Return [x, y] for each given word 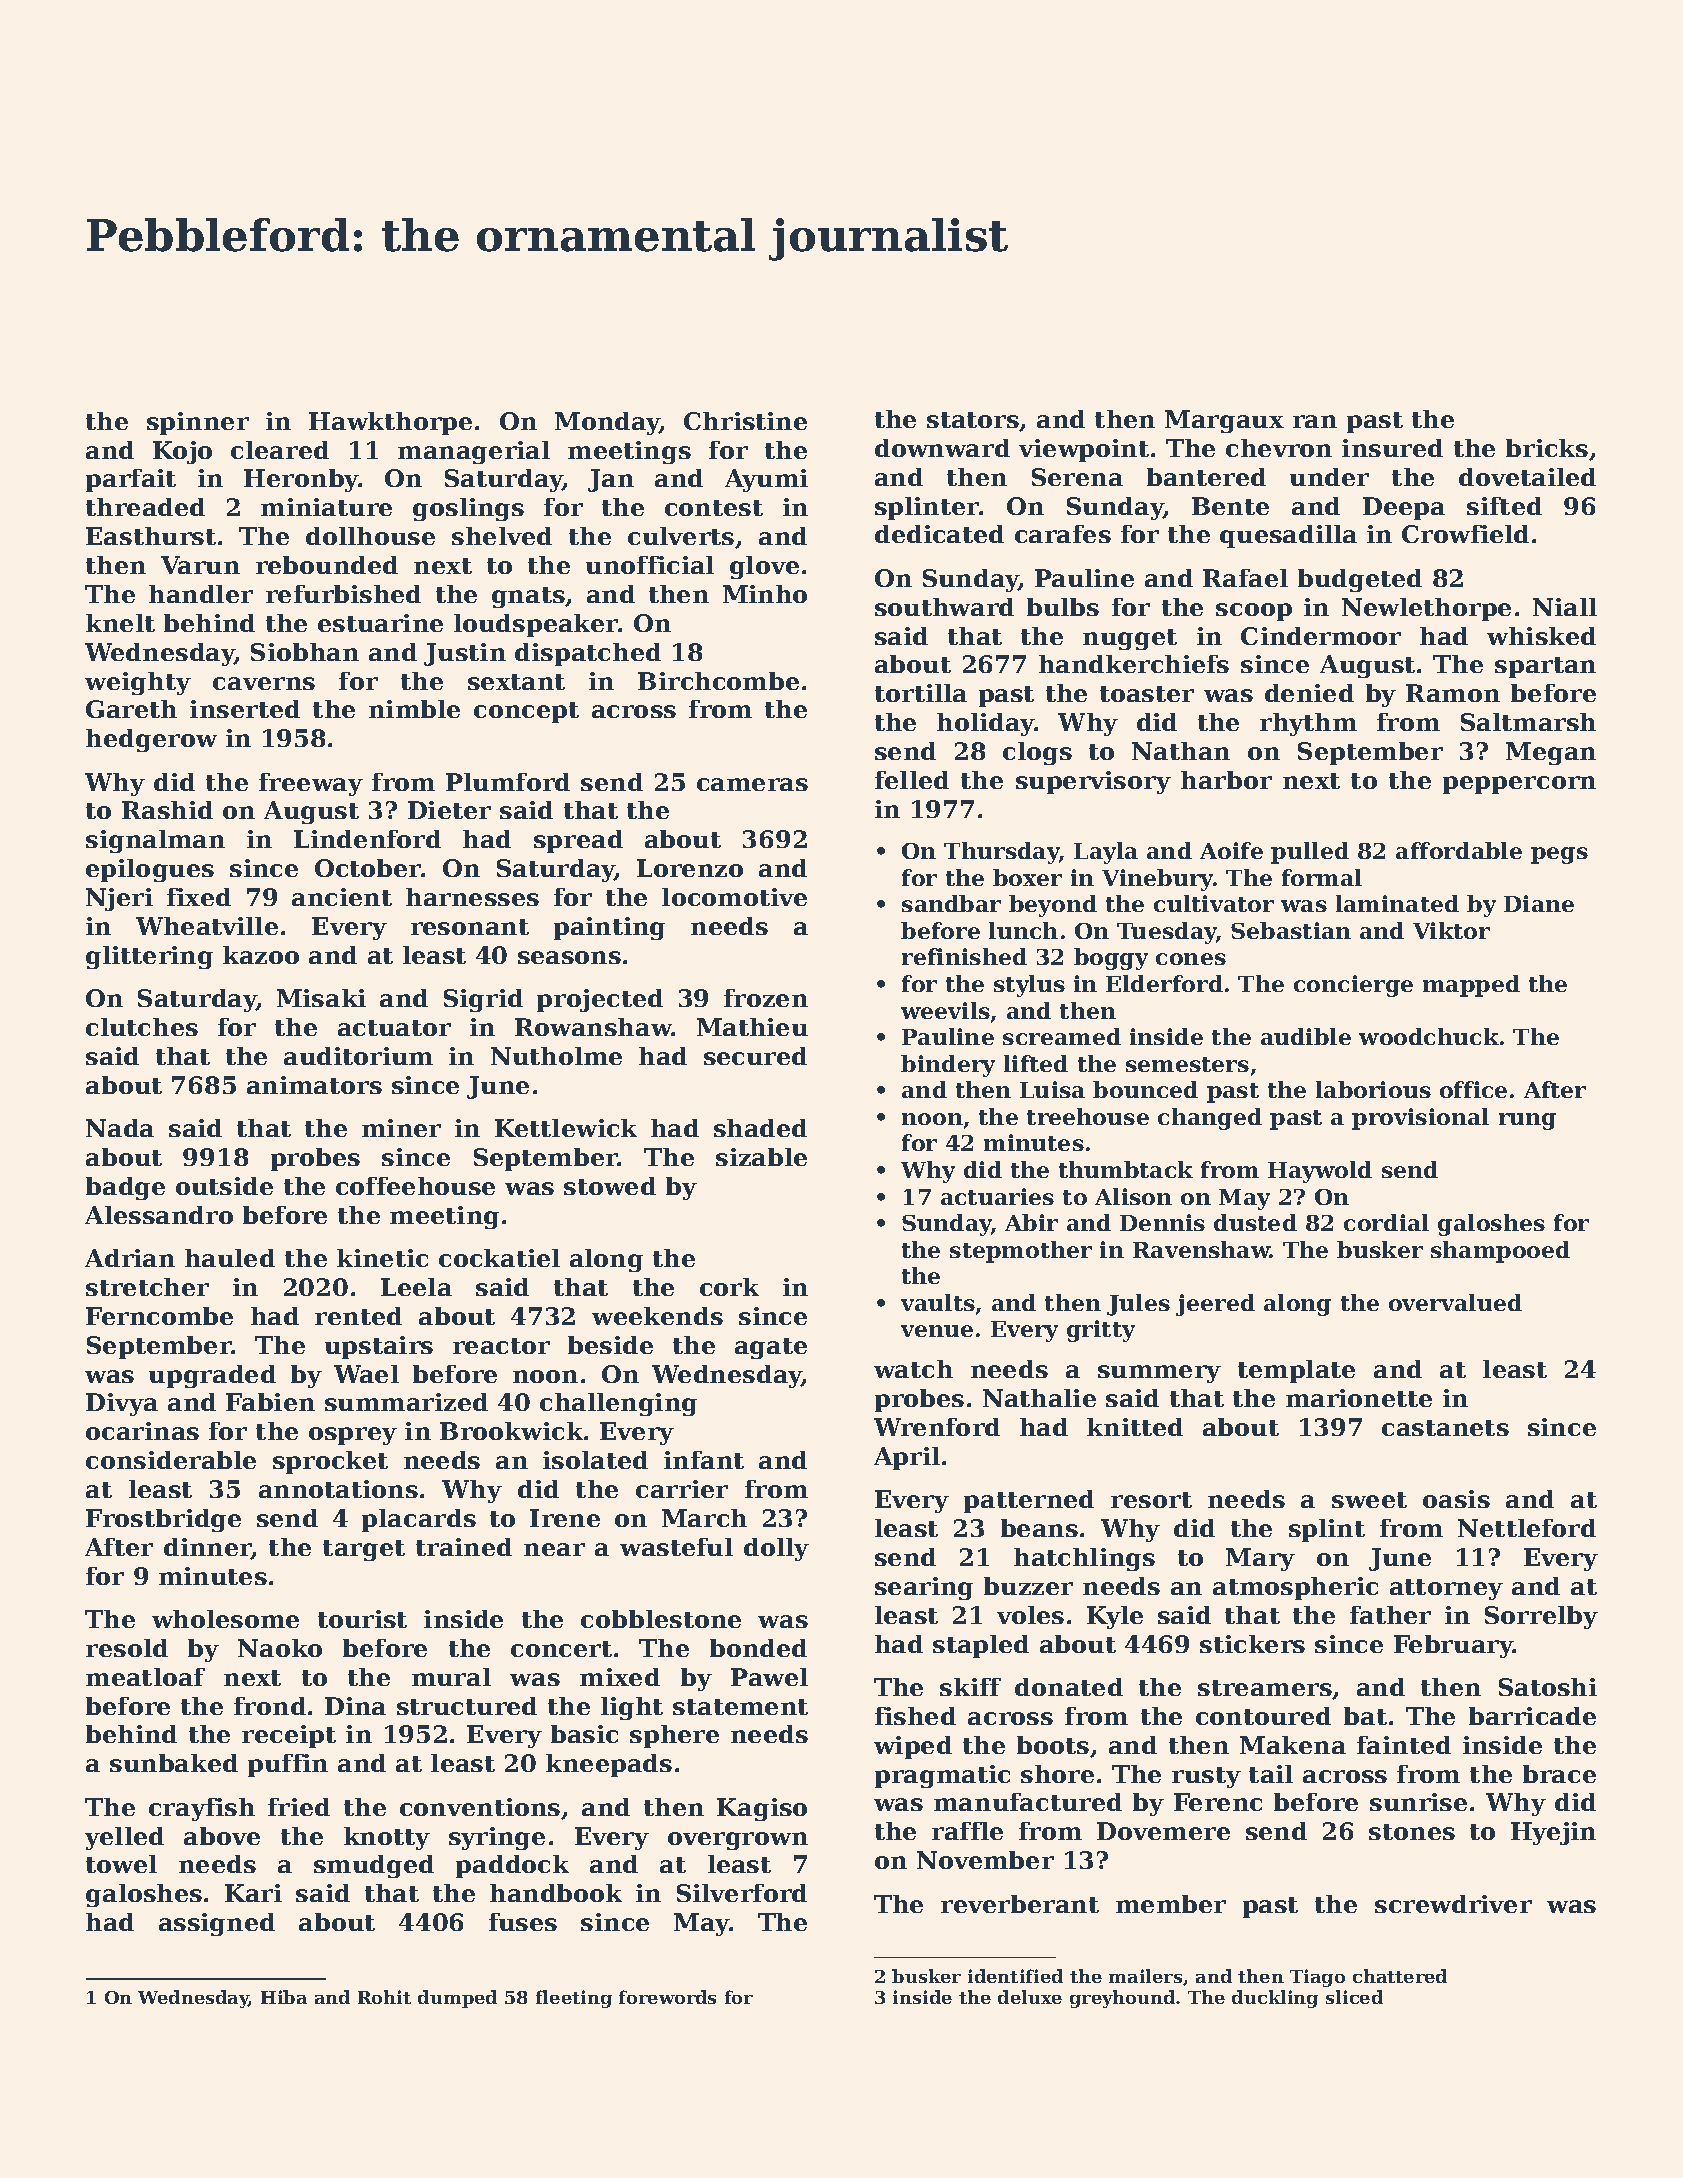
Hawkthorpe [390, 423]
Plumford [508, 782]
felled [912, 780]
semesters [1187, 1064]
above [222, 1836]
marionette [1359, 1398]
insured [1392, 448]
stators [973, 421]
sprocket [330, 1462]
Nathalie [1039, 1398]
